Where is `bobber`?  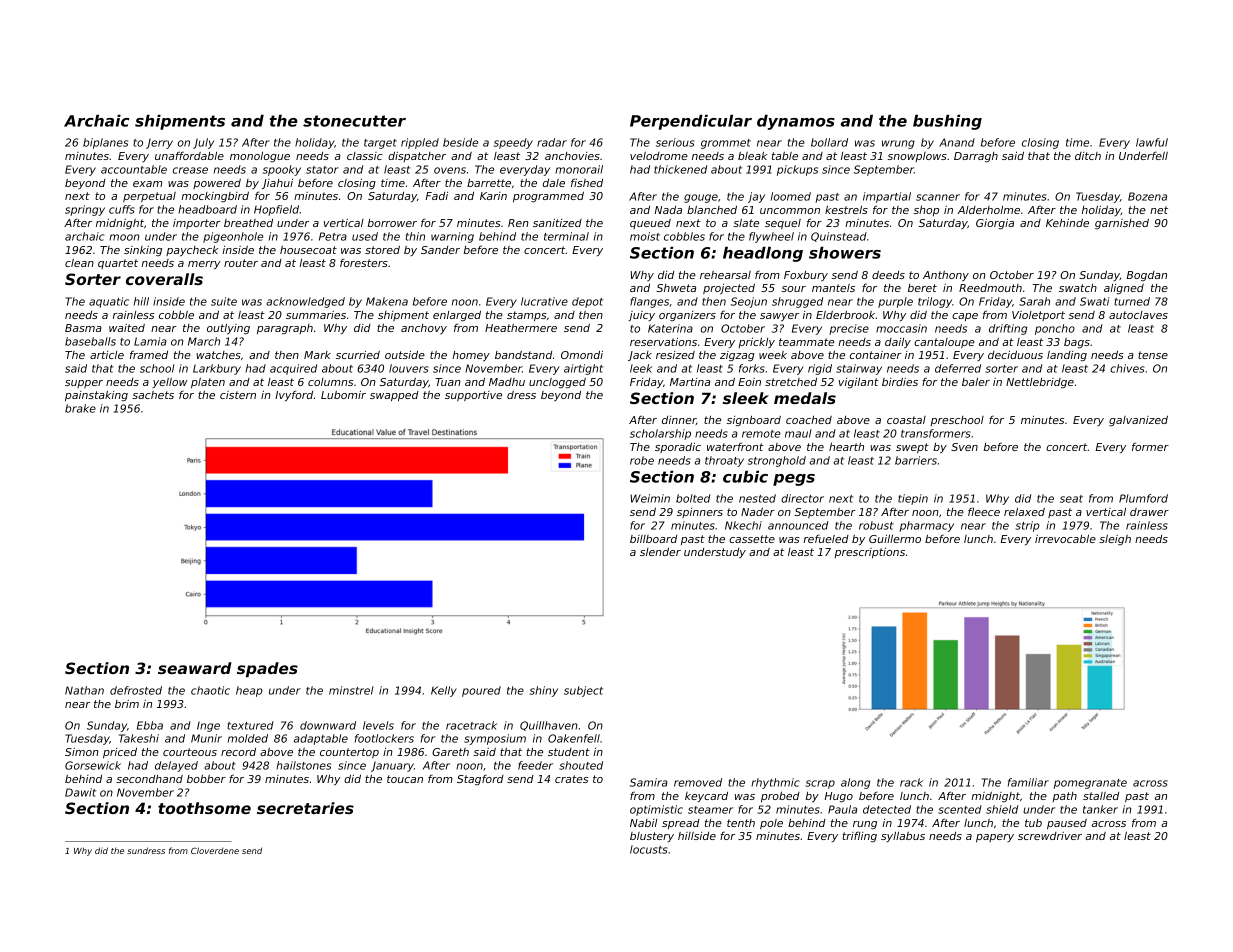 bobber is located at coordinates (206, 778).
